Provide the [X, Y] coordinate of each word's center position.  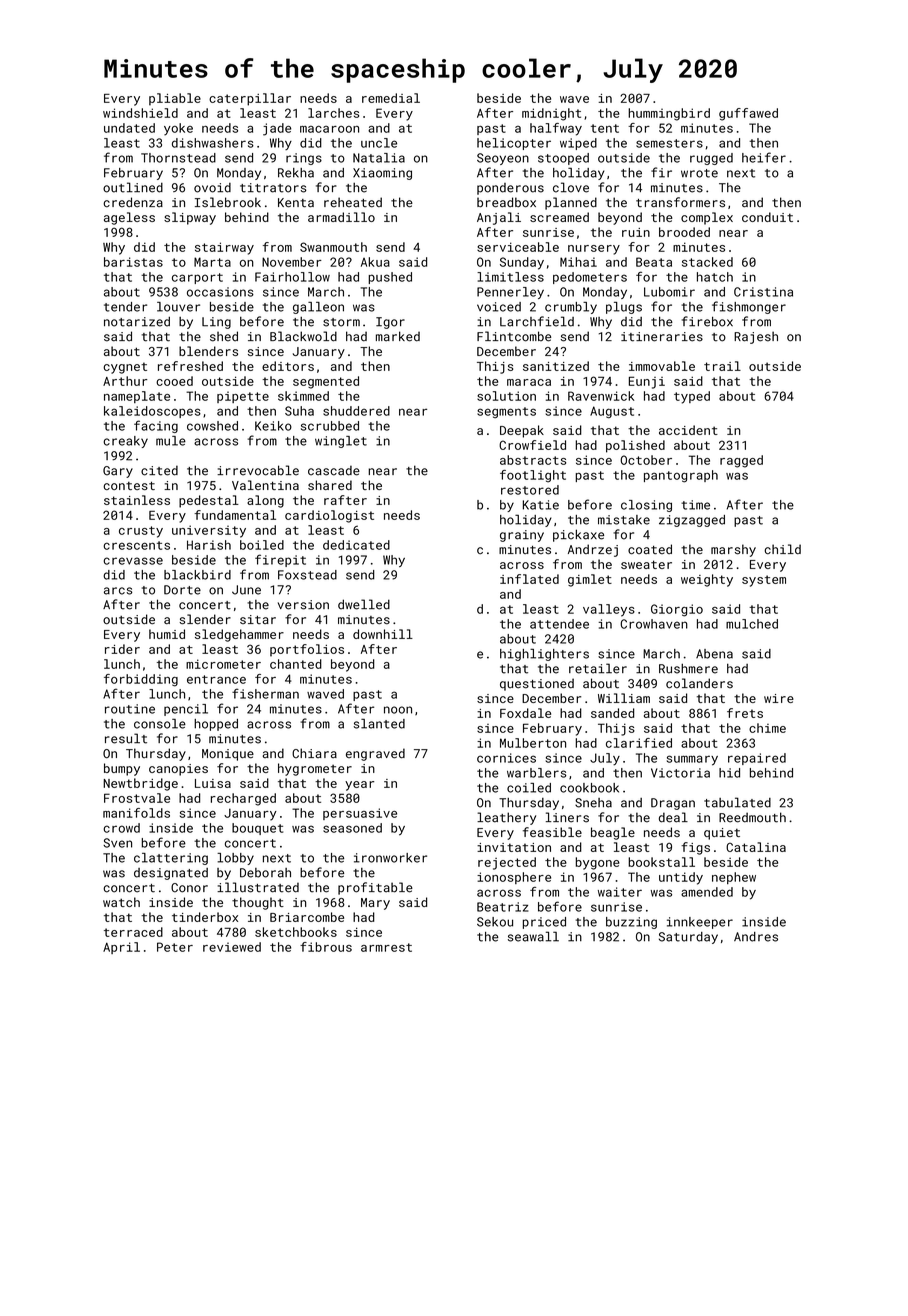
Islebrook [228, 202]
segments [506, 412]
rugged [711, 159]
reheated [353, 202]
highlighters [544, 655]
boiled [262, 545]
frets [745, 713]
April [121, 948]
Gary [118, 472]
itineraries [662, 337]
